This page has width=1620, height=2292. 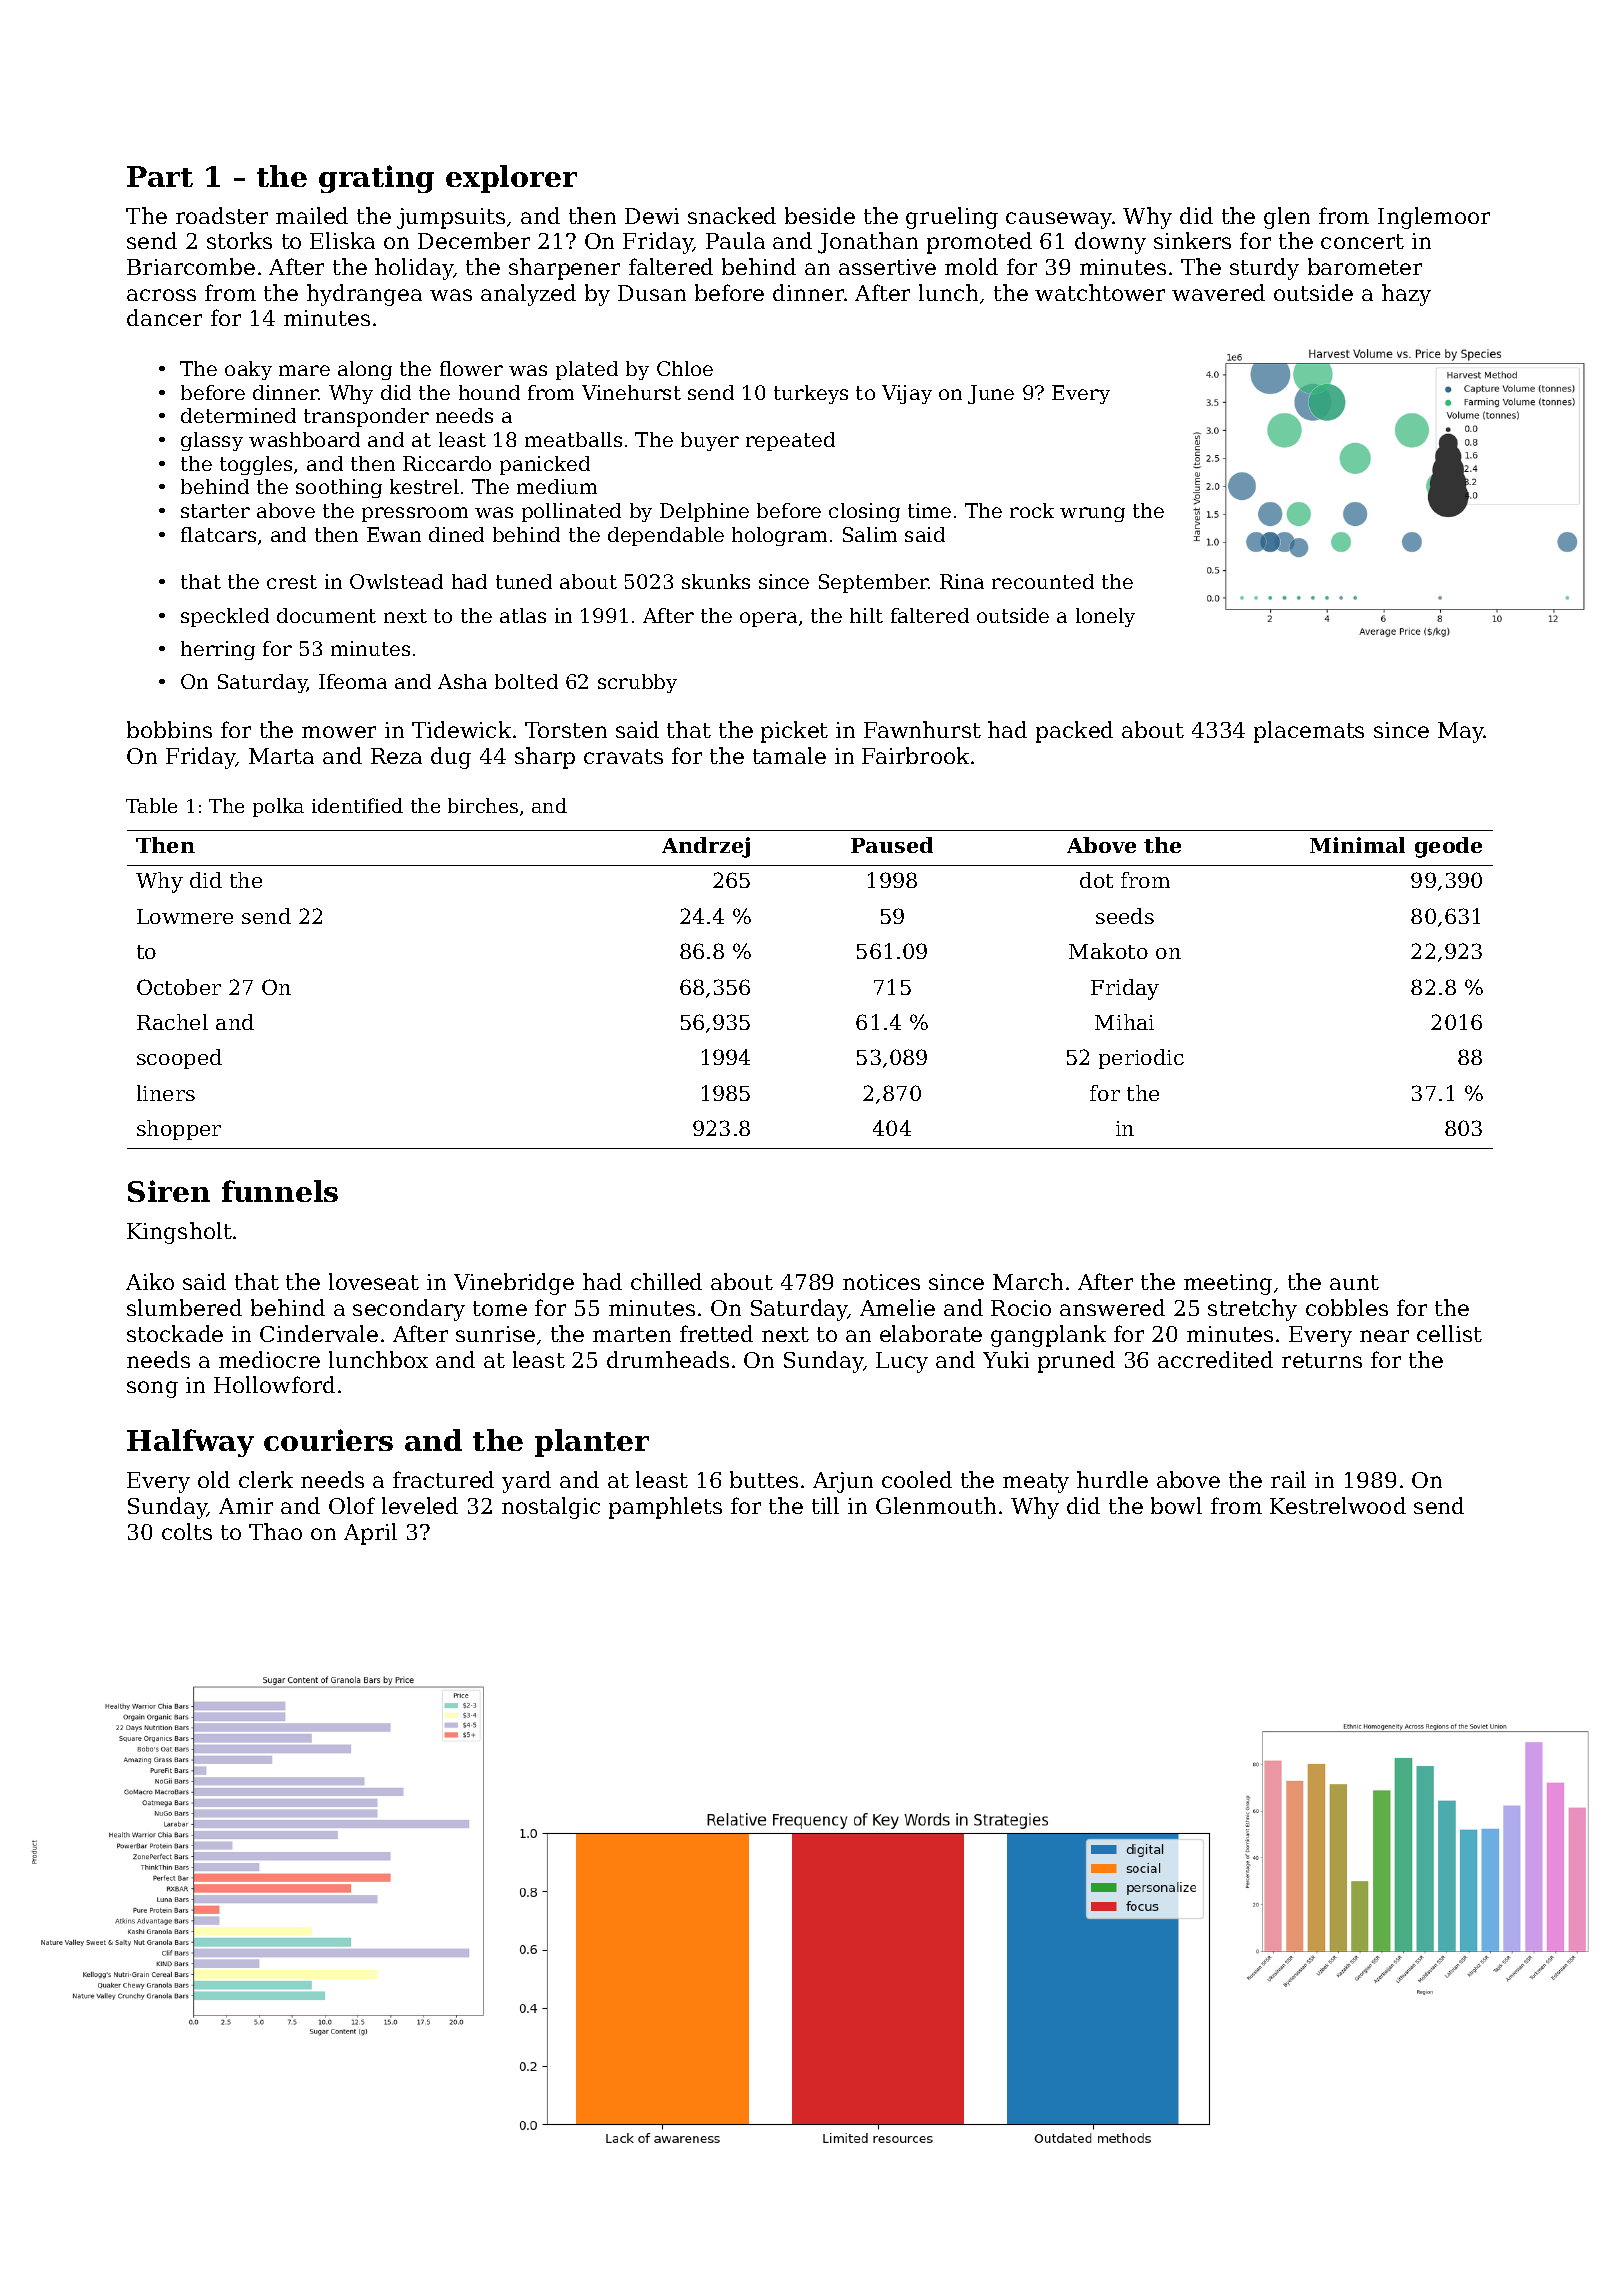 What do you see at coordinates (160, 176) in the page?
I see `Part` at bounding box center [160, 176].
